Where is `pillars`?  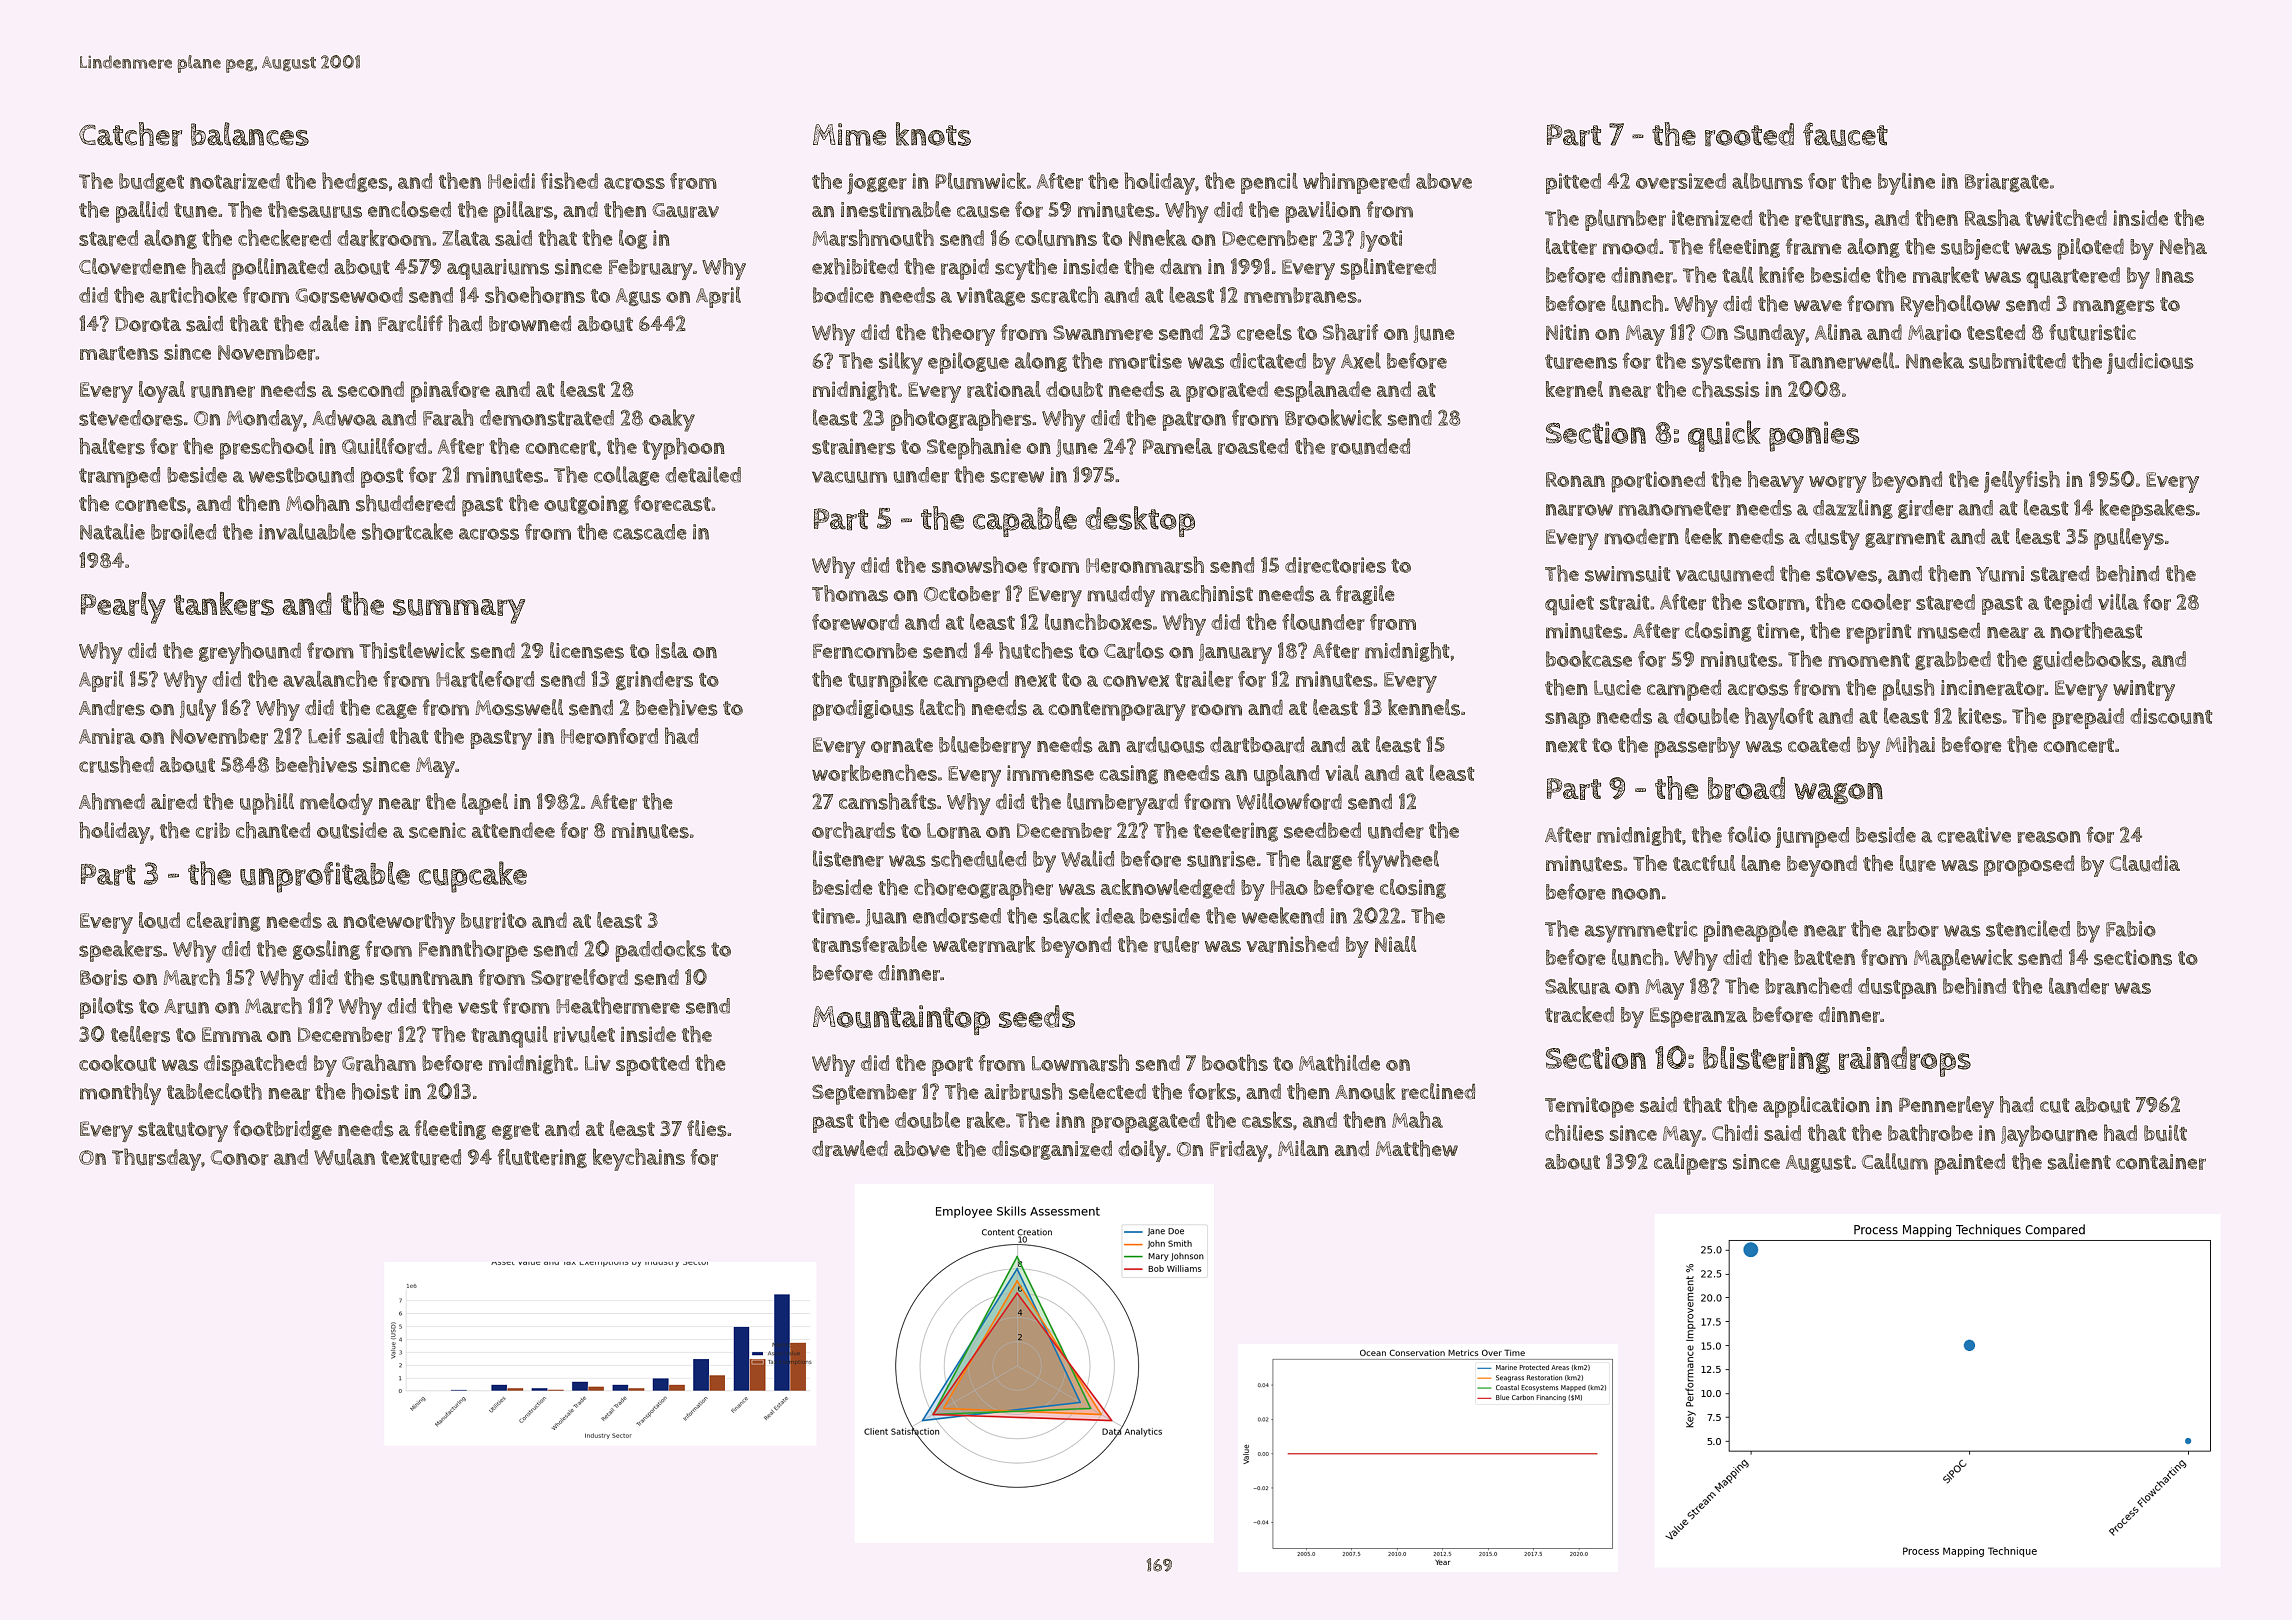
pillars is located at coordinates (523, 212).
